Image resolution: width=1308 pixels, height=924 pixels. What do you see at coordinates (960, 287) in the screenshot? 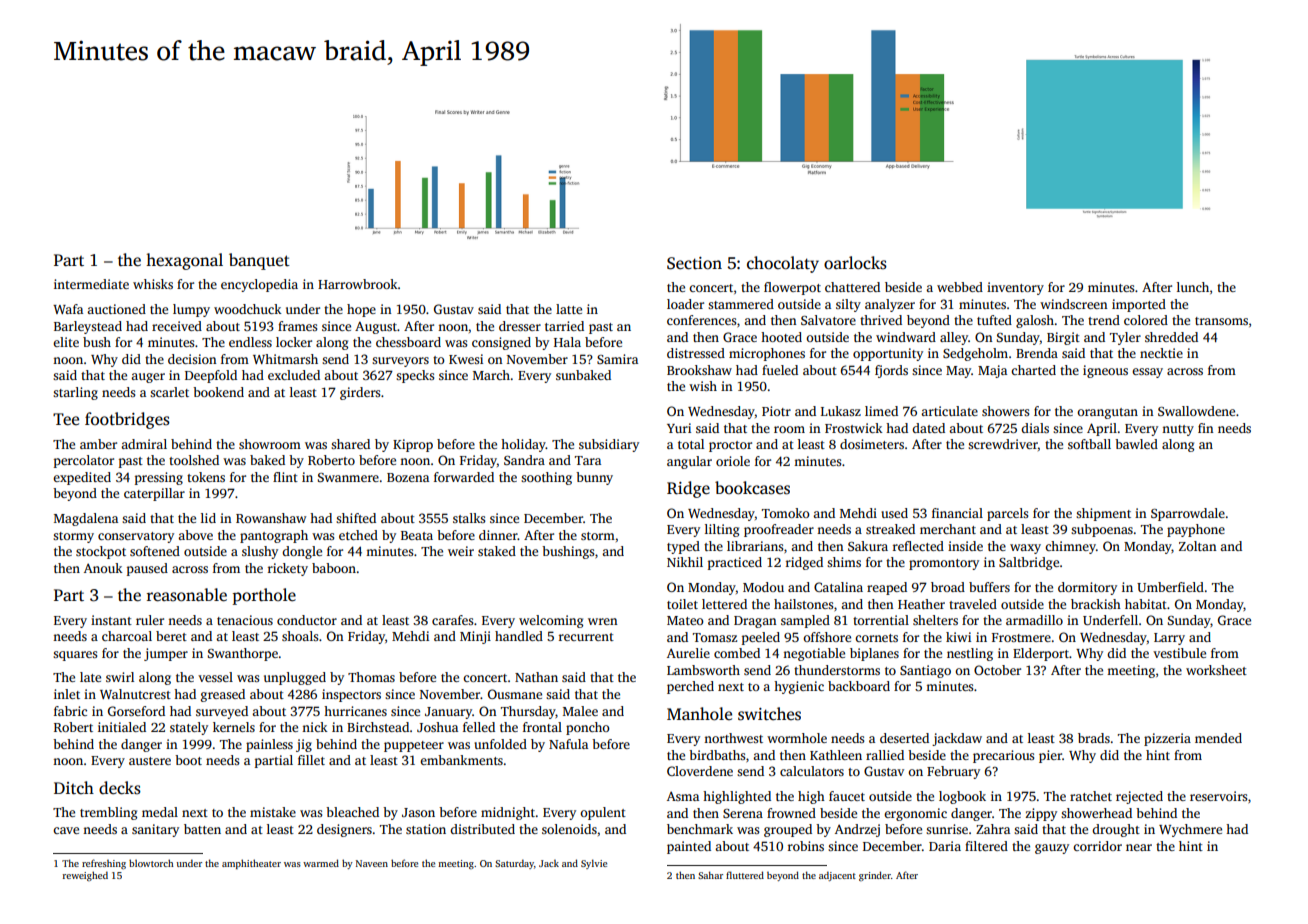
I see `webbed` at bounding box center [960, 287].
